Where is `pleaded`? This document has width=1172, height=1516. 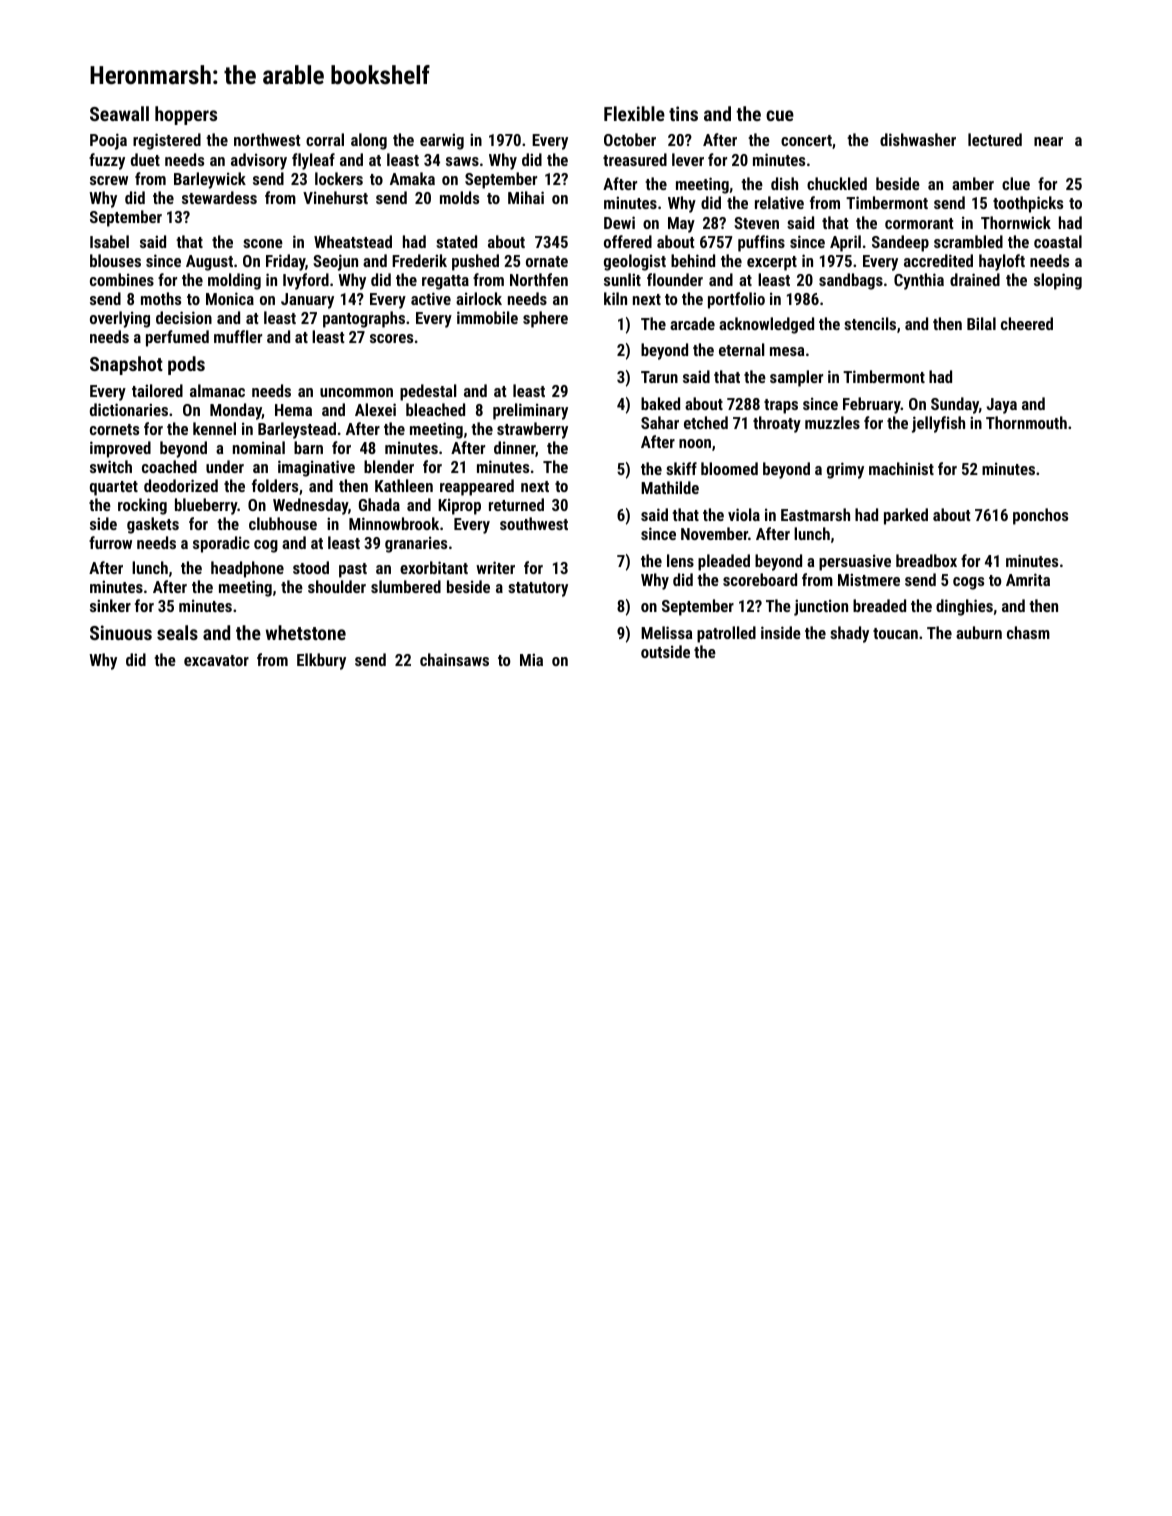
pleaded is located at coordinates (724, 562).
